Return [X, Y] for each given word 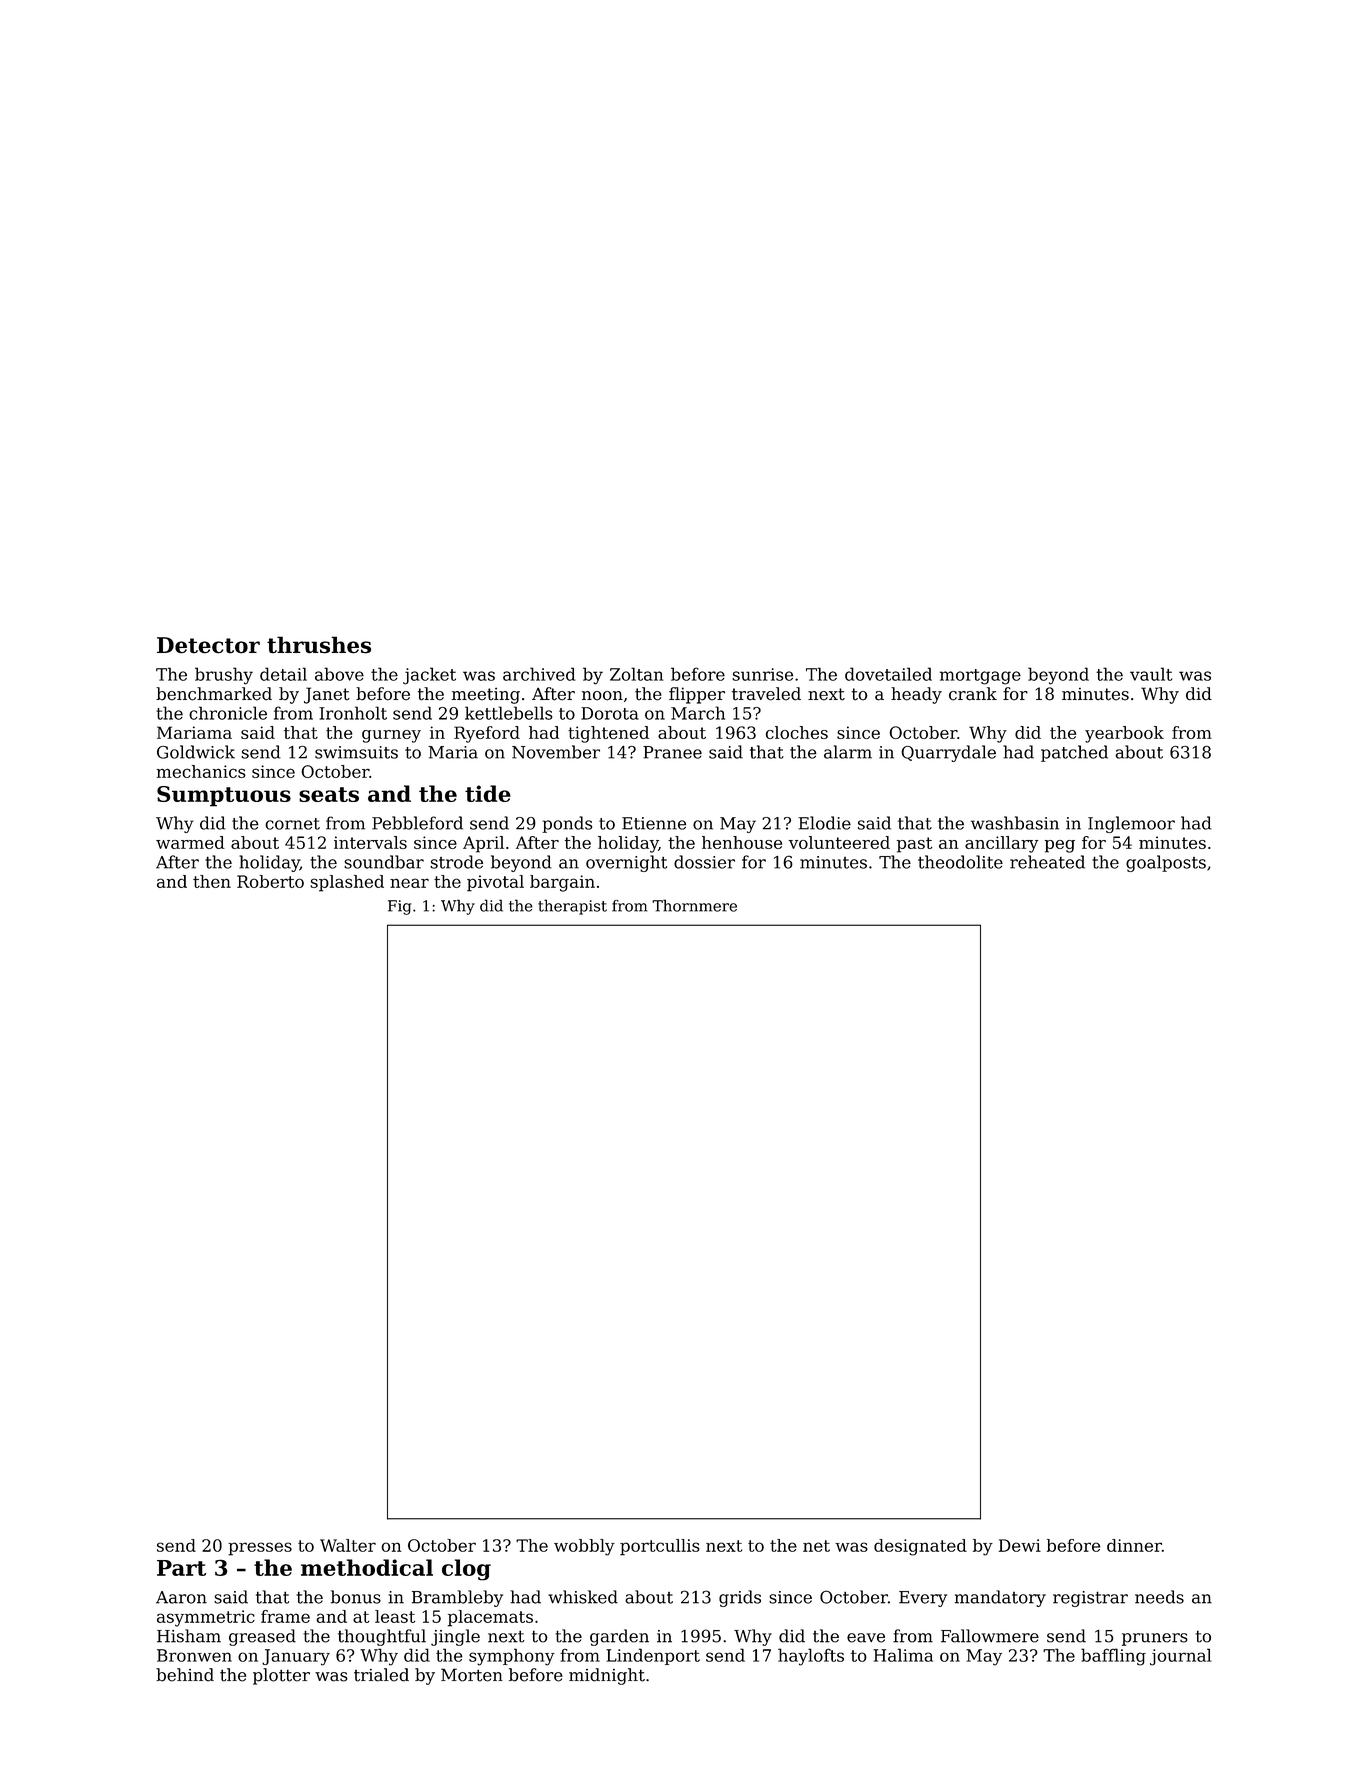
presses [260, 1549]
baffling [1113, 1657]
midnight [607, 1676]
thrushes [319, 645]
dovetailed [888, 674]
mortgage [980, 677]
